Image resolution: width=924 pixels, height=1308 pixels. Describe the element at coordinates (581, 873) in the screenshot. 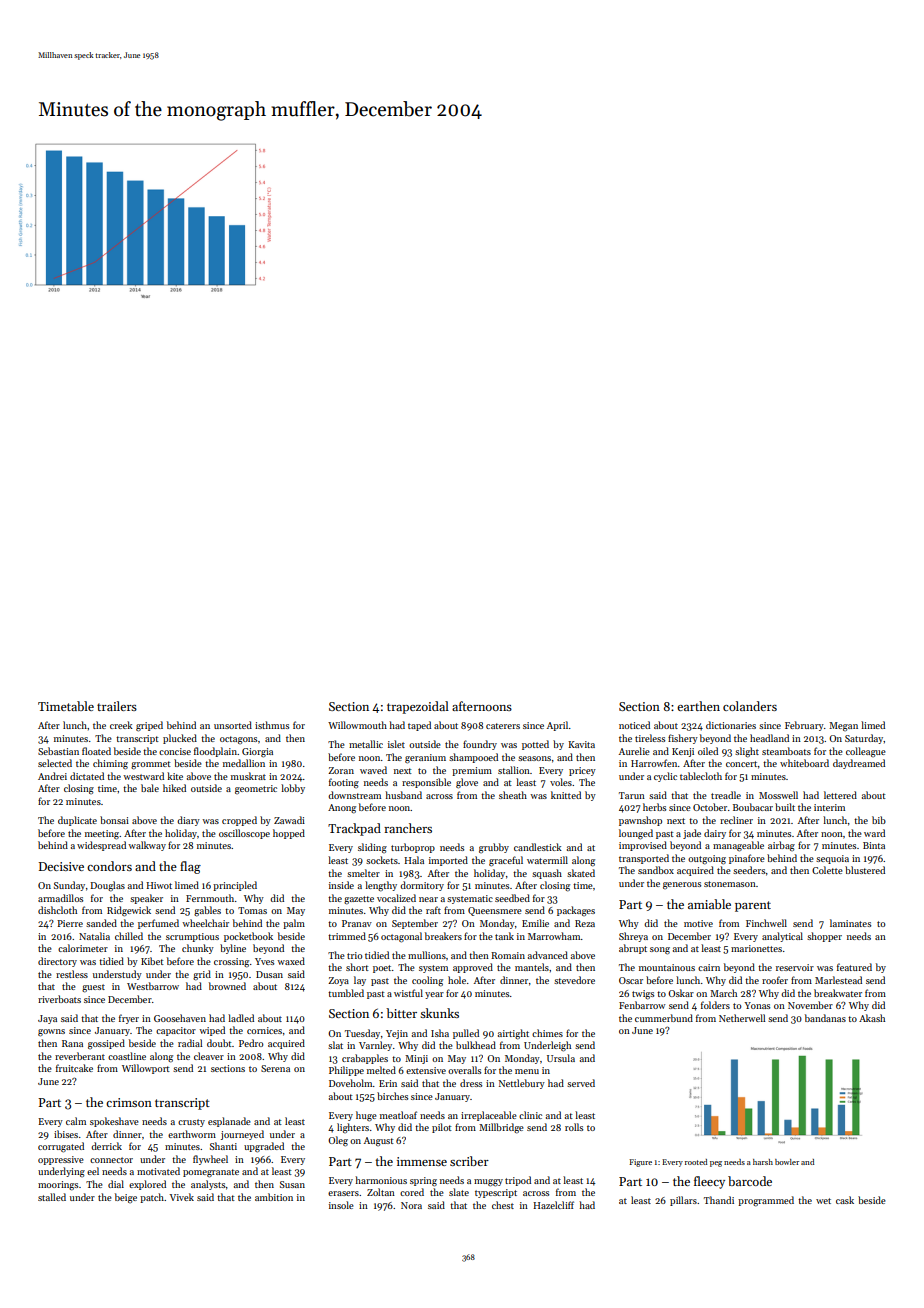

I see `skated` at that location.
